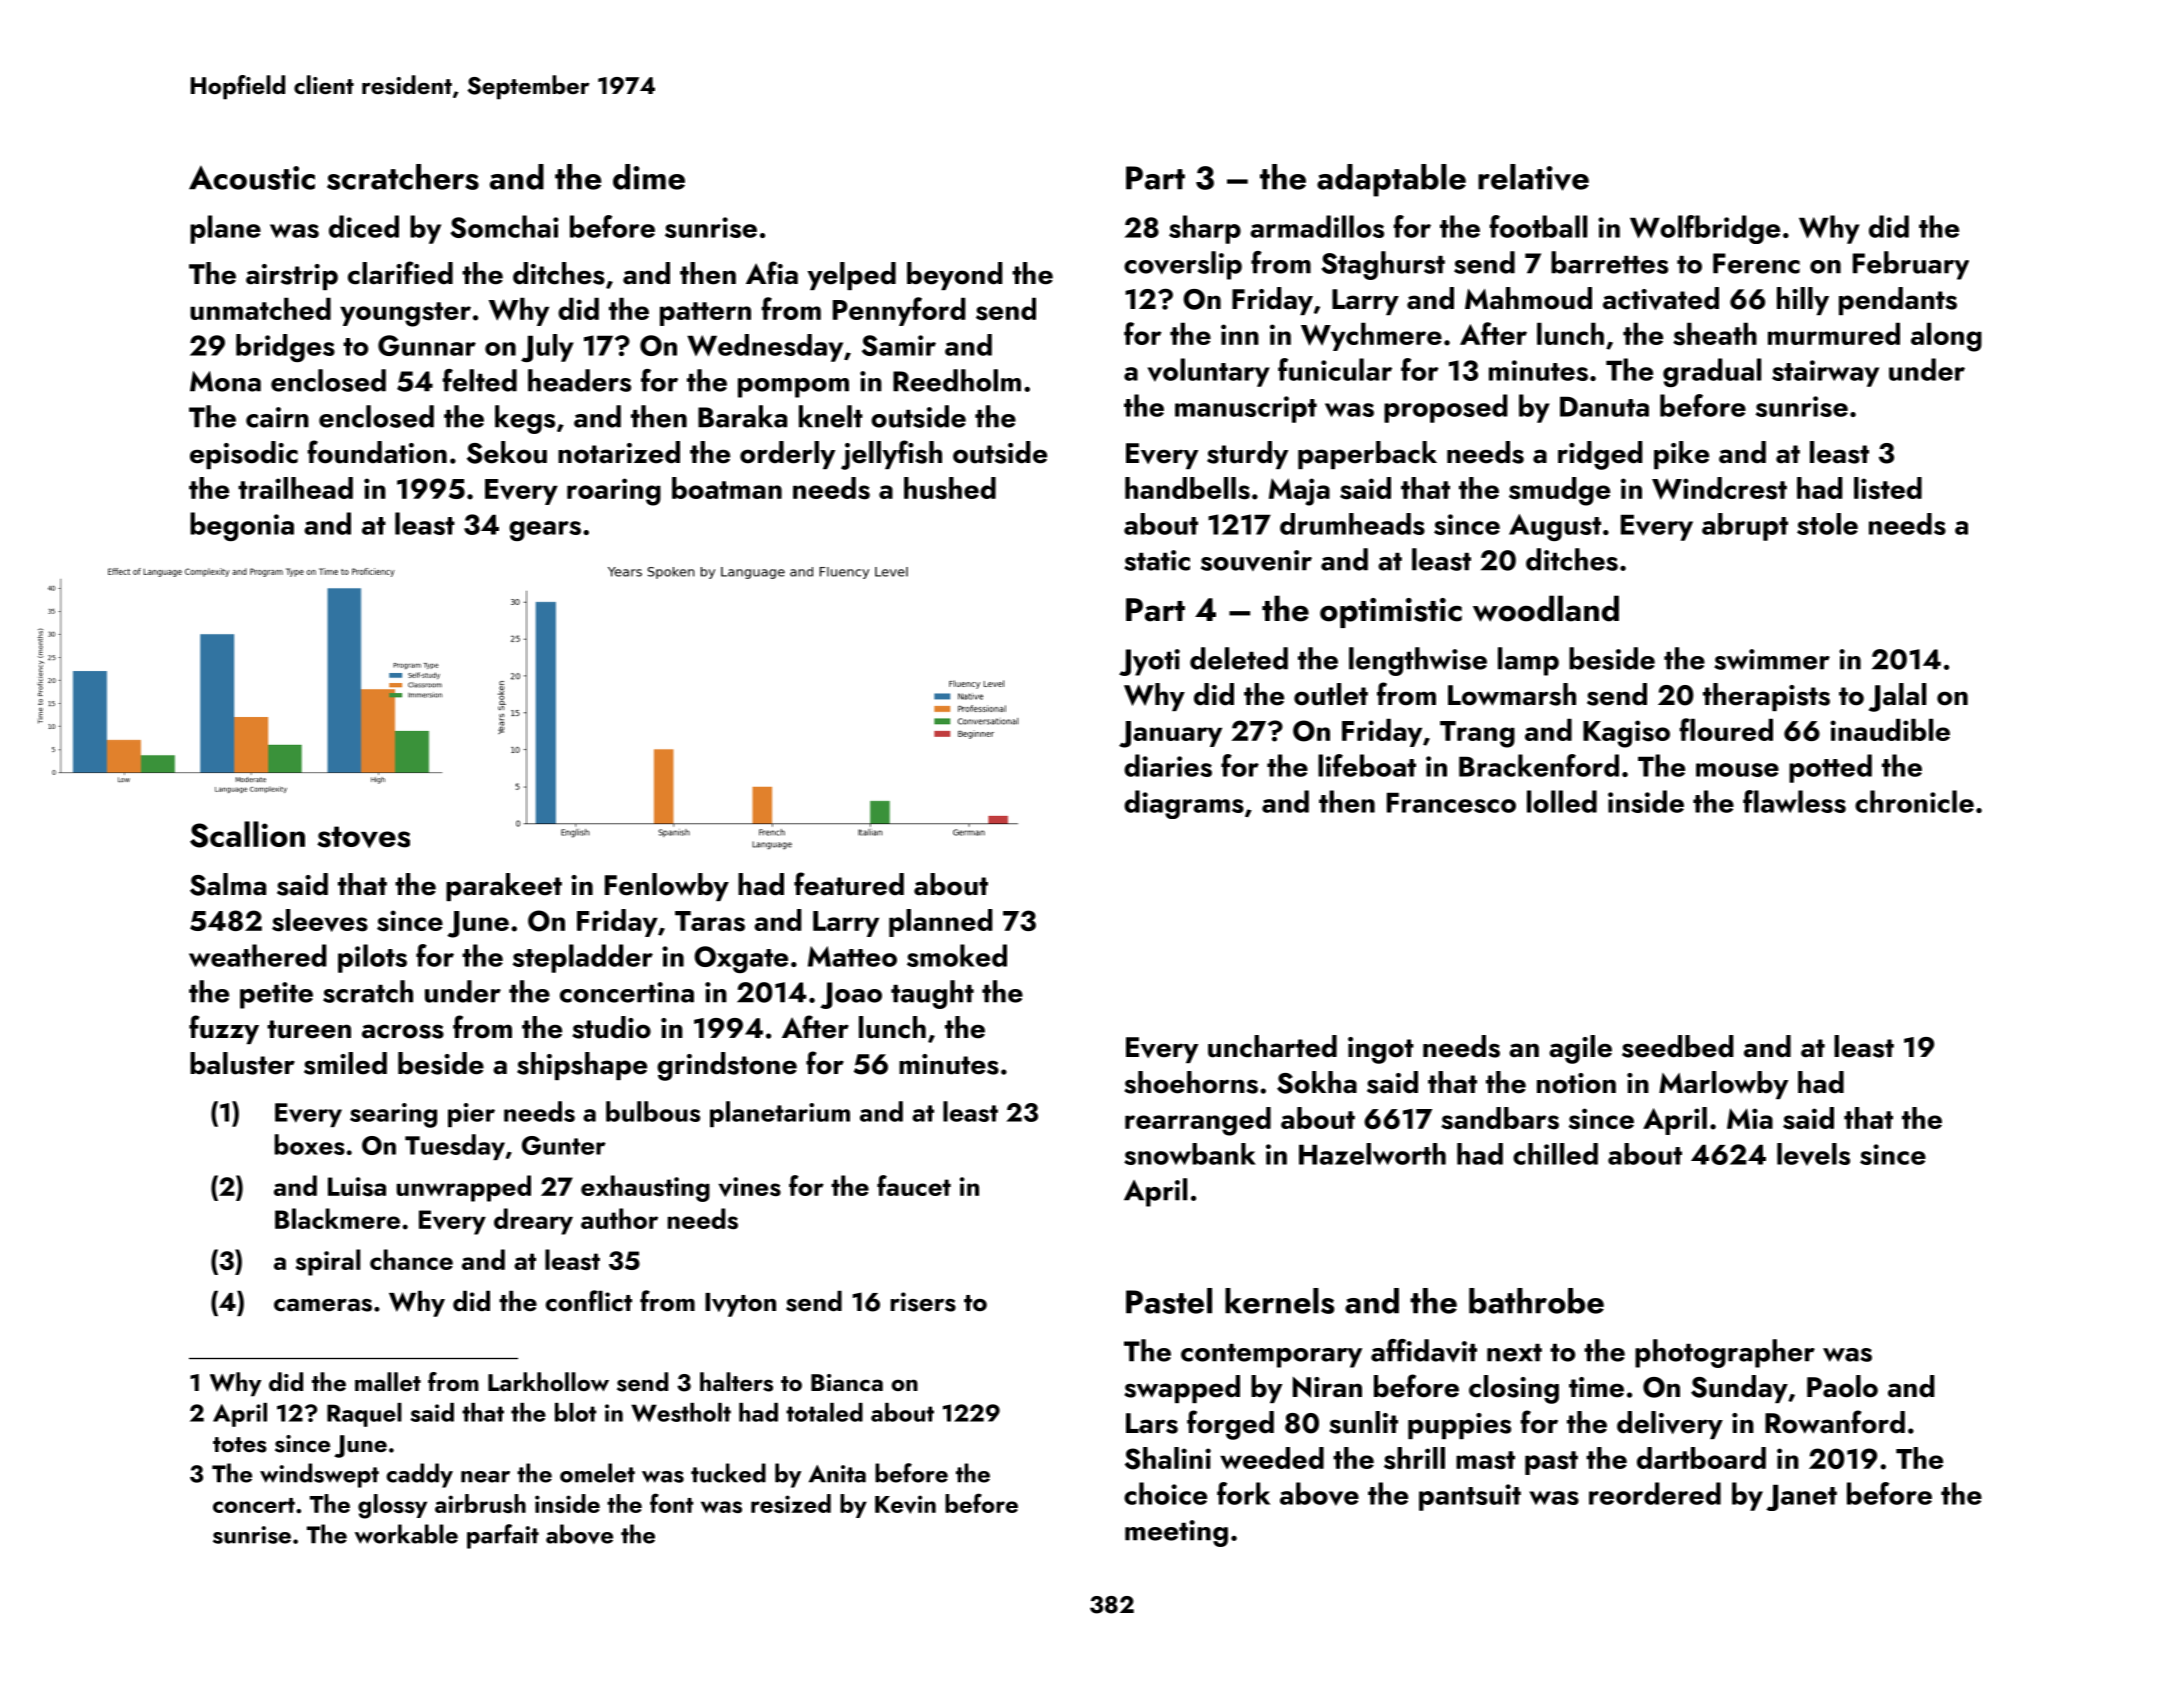 This screenshot has height=1683, width=2178. Describe the element at coordinates (242, 1063) in the screenshot. I see `baluster` at that location.
